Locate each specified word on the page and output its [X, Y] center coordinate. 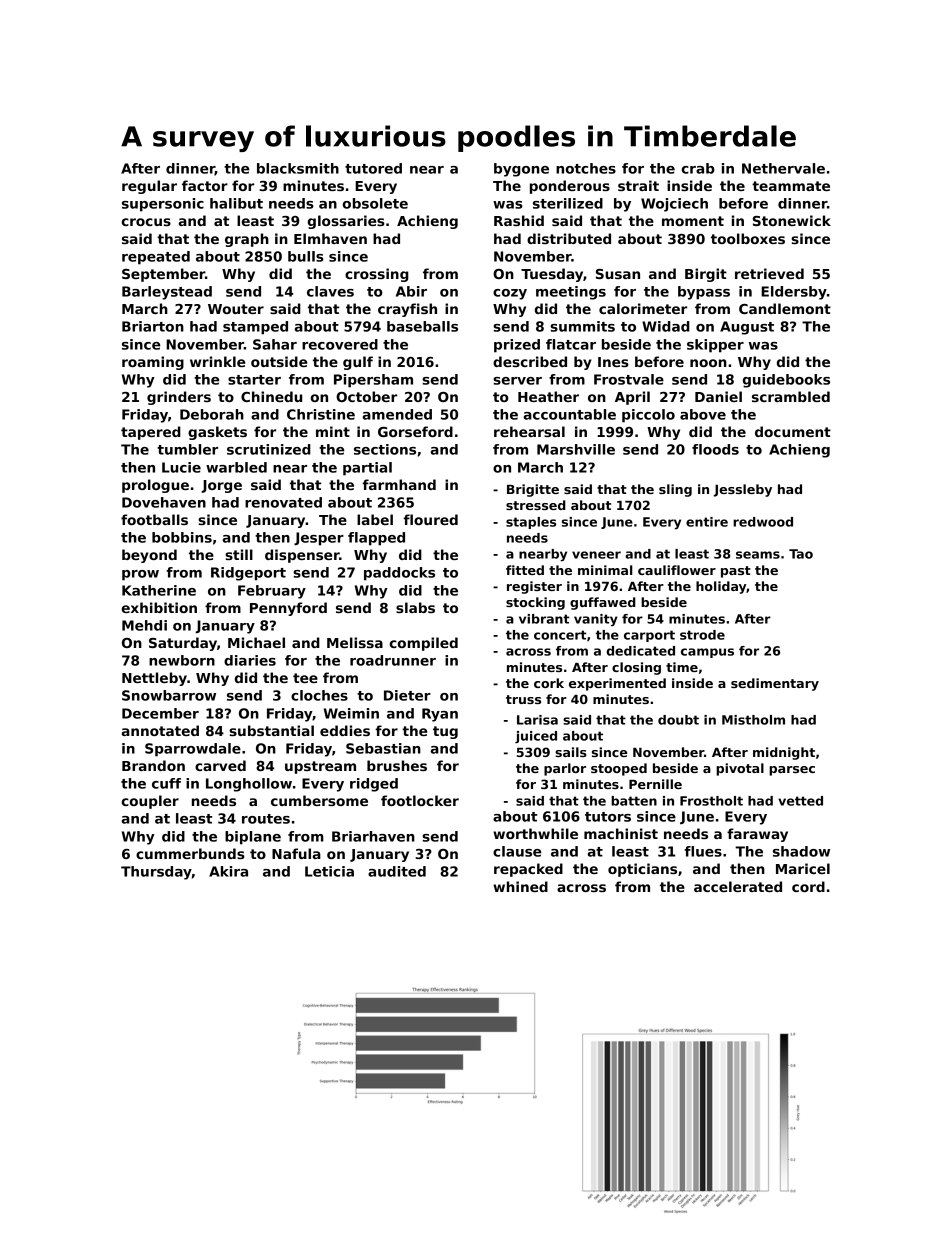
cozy [510, 294]
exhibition [159, 607]
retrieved [769, 273]
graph [247, 240]
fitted [525, 570]
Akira [228, 871]
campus [707, 653]
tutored [373, 168]
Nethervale [783, 168]
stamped [255, 328]
